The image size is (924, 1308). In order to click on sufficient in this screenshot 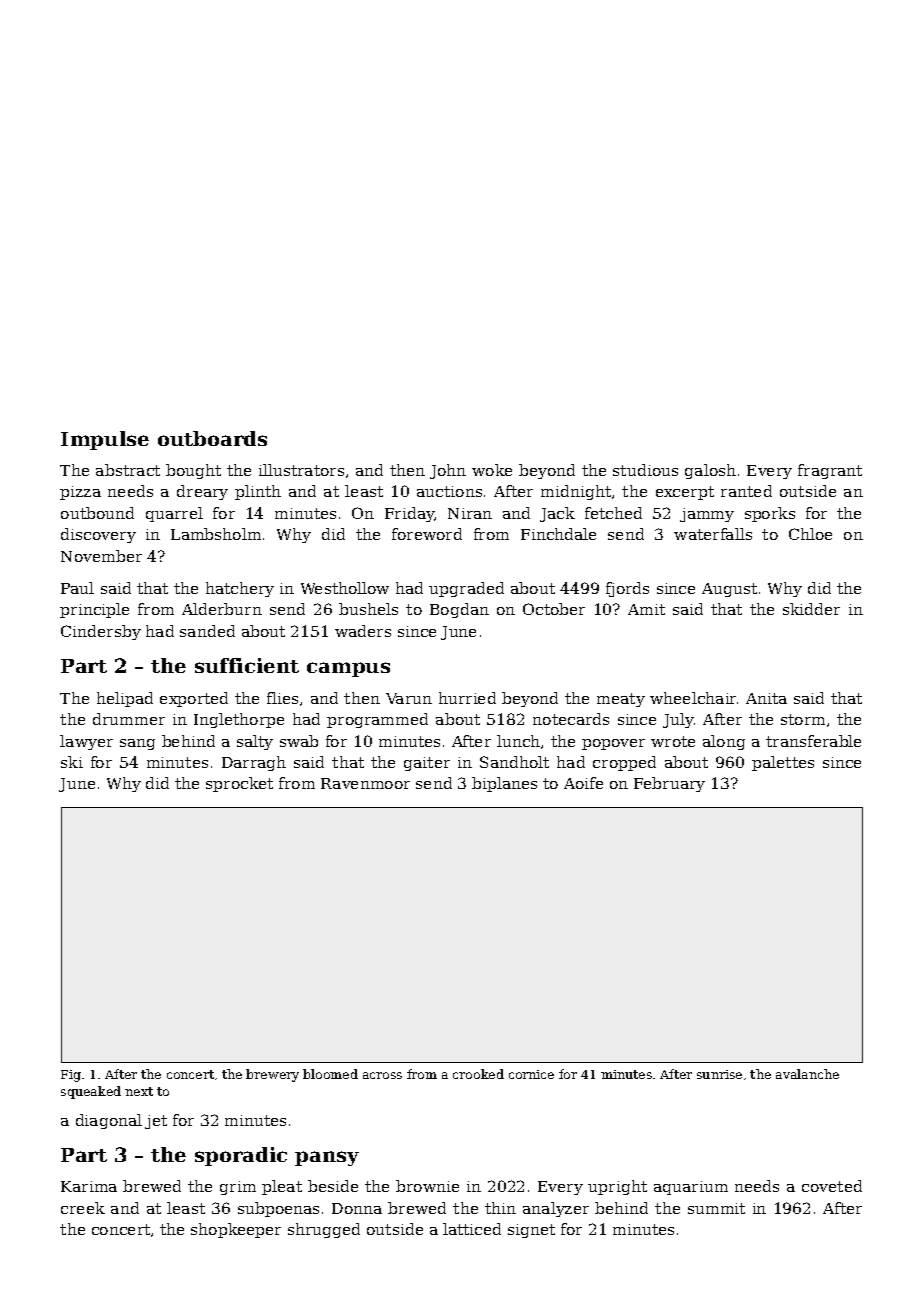, I will do `click(247, 665)`.
